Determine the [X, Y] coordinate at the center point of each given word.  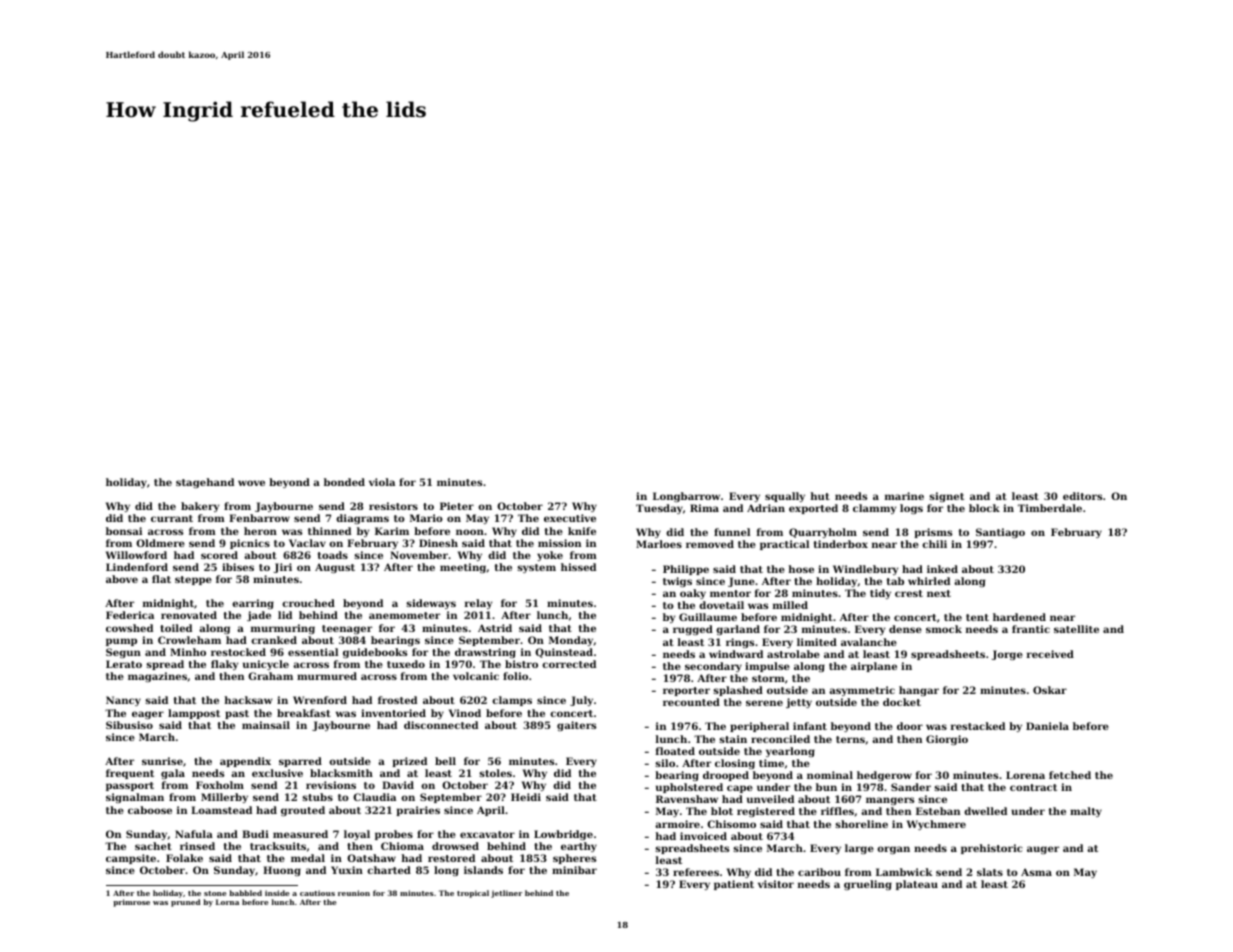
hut [820, 496]
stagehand [205, 483]
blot [722, 811]
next [939, 593]
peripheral [759, 727]
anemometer [404, 615]
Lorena [1025, 775]
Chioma [402, 846]
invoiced [703, 836]
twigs [677, 582]
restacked [978, 726]
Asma [1036, 872]
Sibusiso [129, 725]
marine [904, 496]
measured [300, 834]
